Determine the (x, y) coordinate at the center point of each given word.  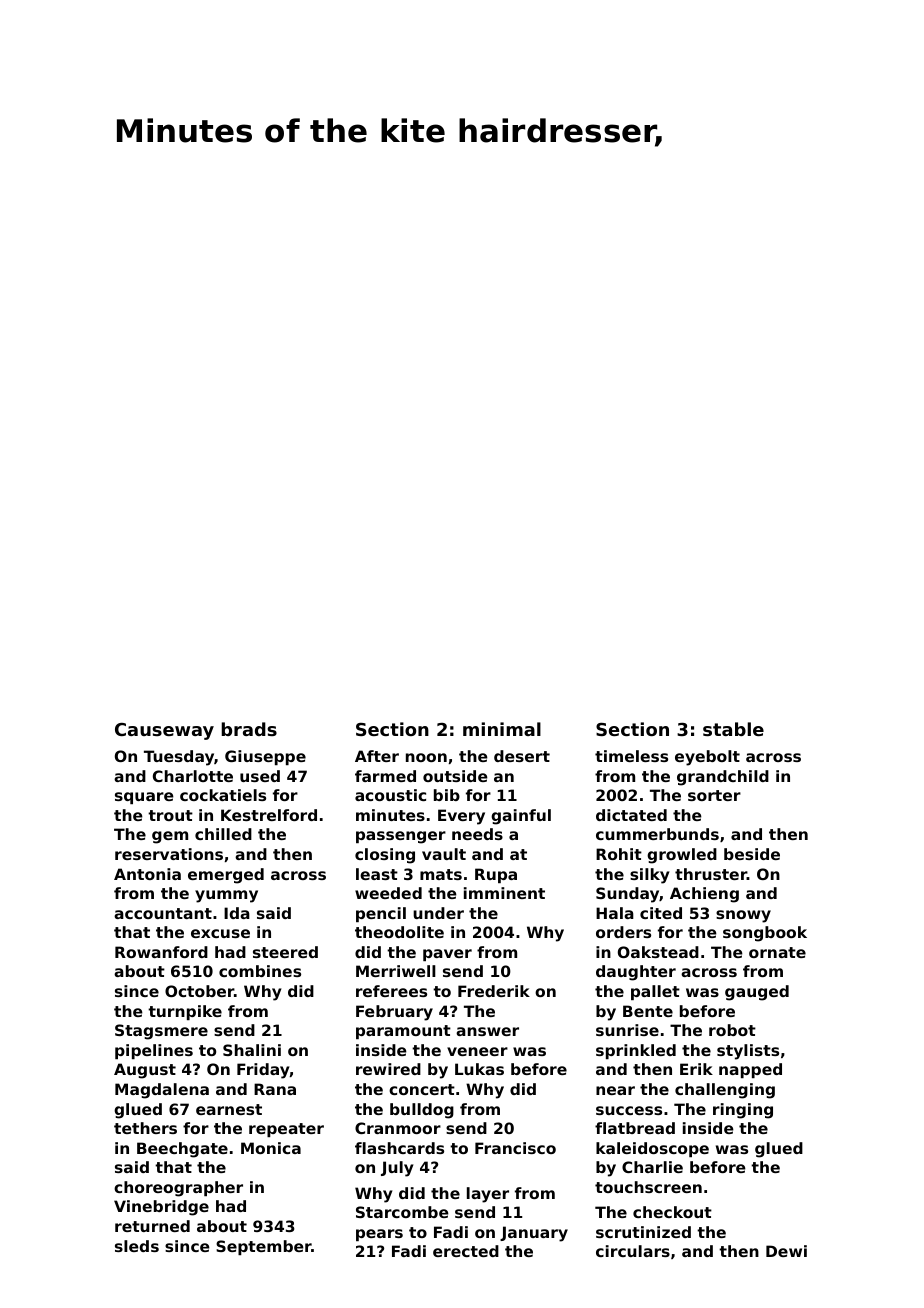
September (263, 1247)
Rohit (619, 854)
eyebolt (707, 758)
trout (170, 815)
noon (426, 757)
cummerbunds (657, 834)
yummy (226, 896)
